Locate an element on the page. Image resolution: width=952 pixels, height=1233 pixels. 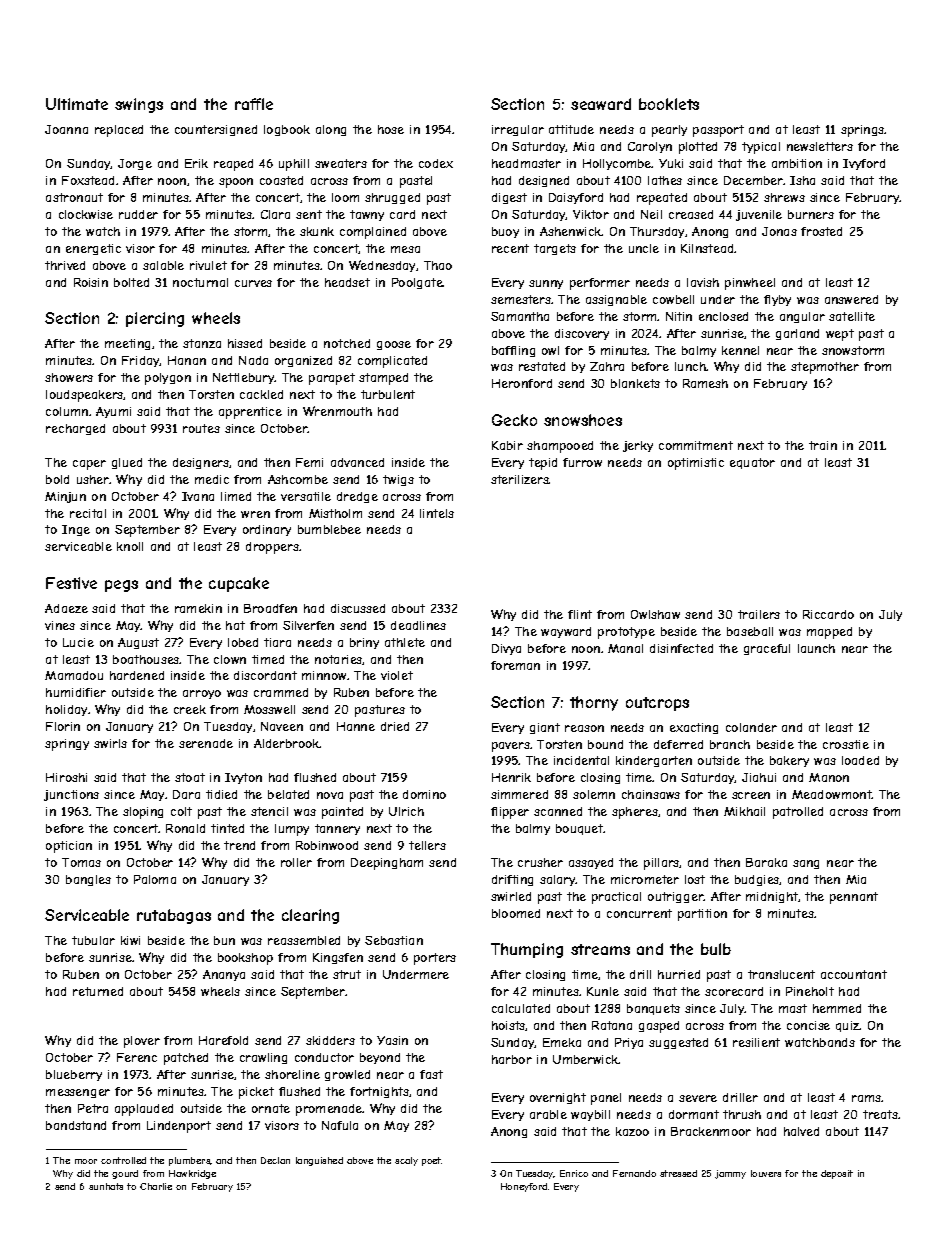
Ultimate is located at coordinates (77, 104).
